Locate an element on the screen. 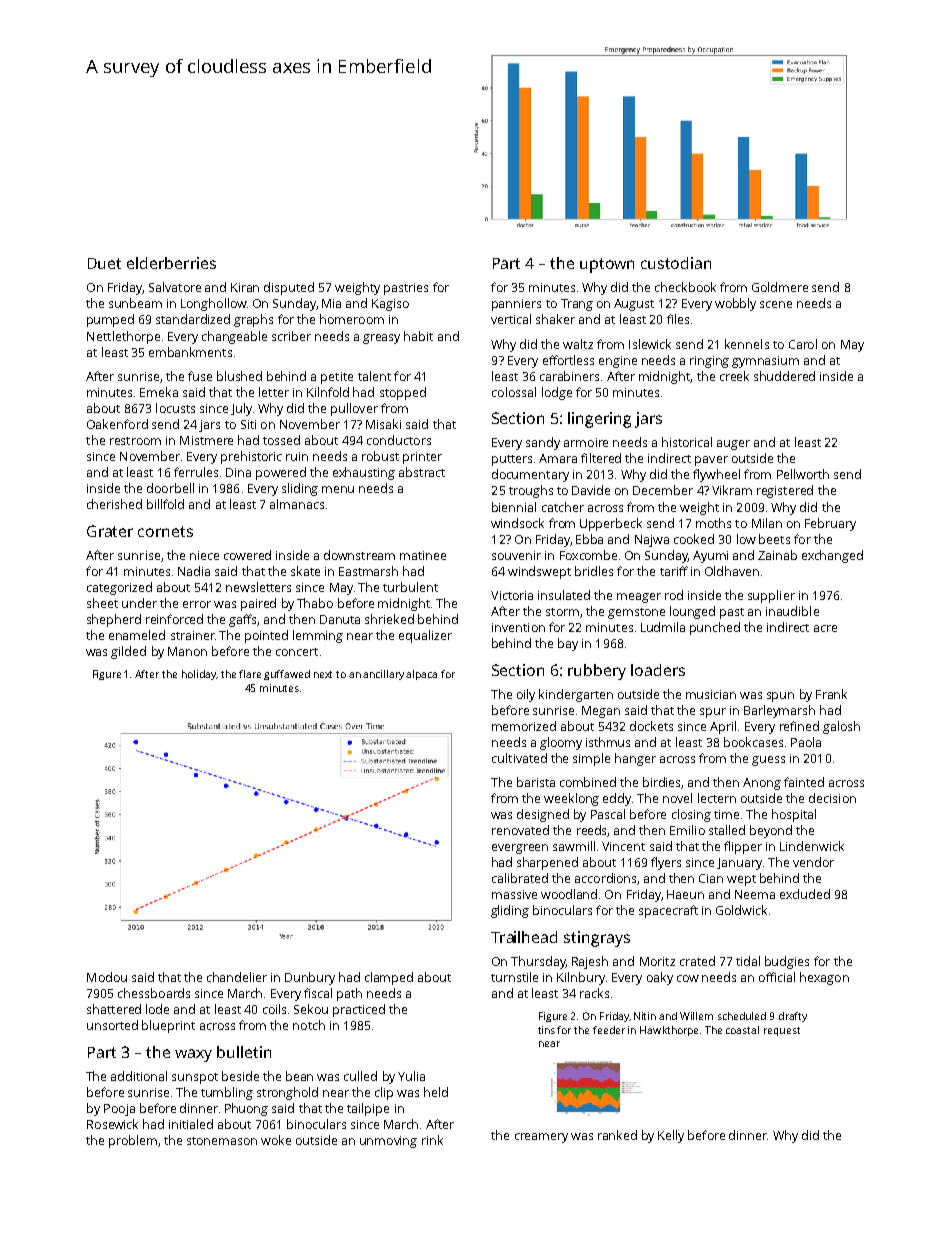 The height and width of the screenshot is (1233, 952). held is located at coordinates (436, 1092).
